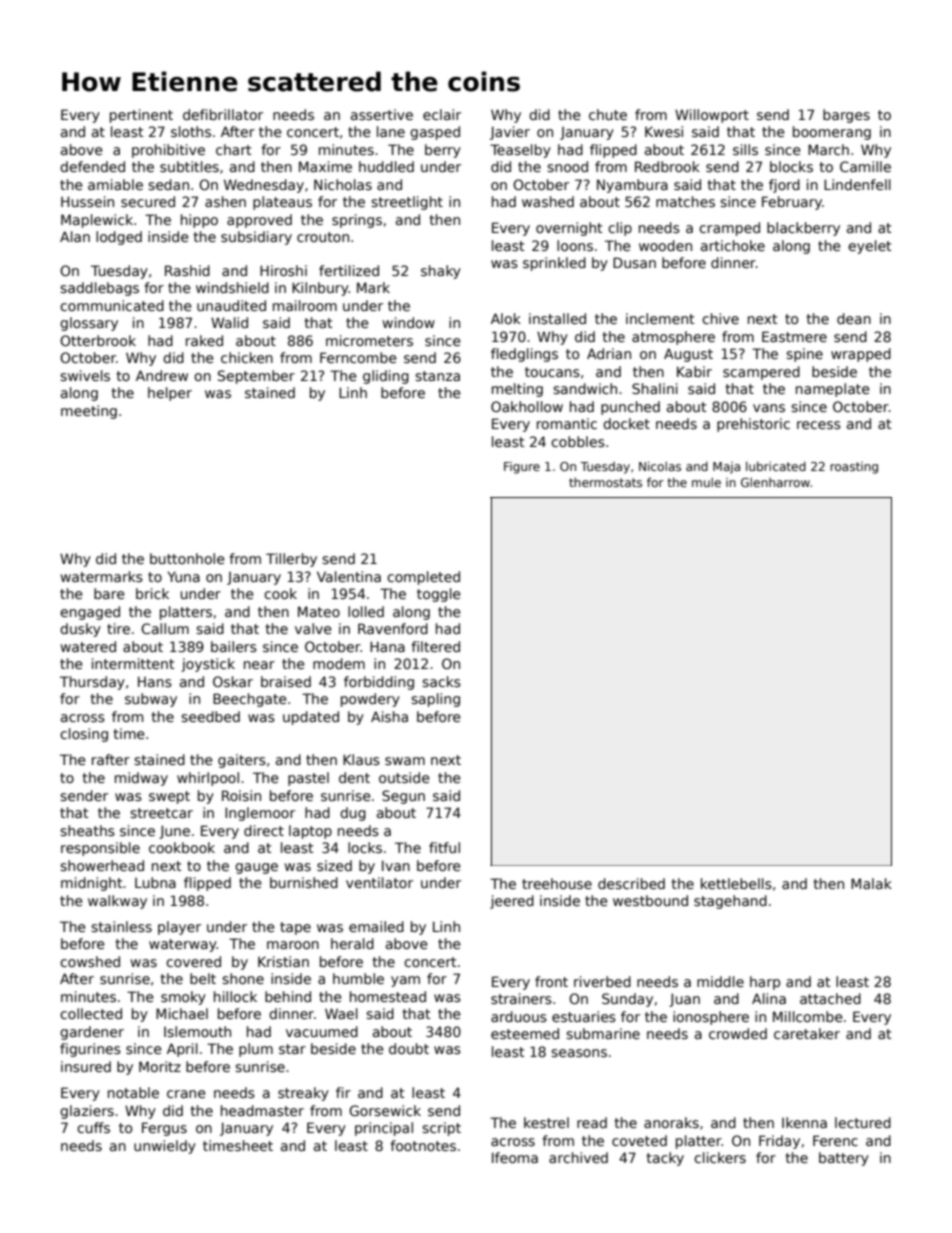 The width and height of the screenshot is (952, 1233). Describe the element at coordinates (775, 482) in the screenshot. I see `Glenharrow` at that location.
